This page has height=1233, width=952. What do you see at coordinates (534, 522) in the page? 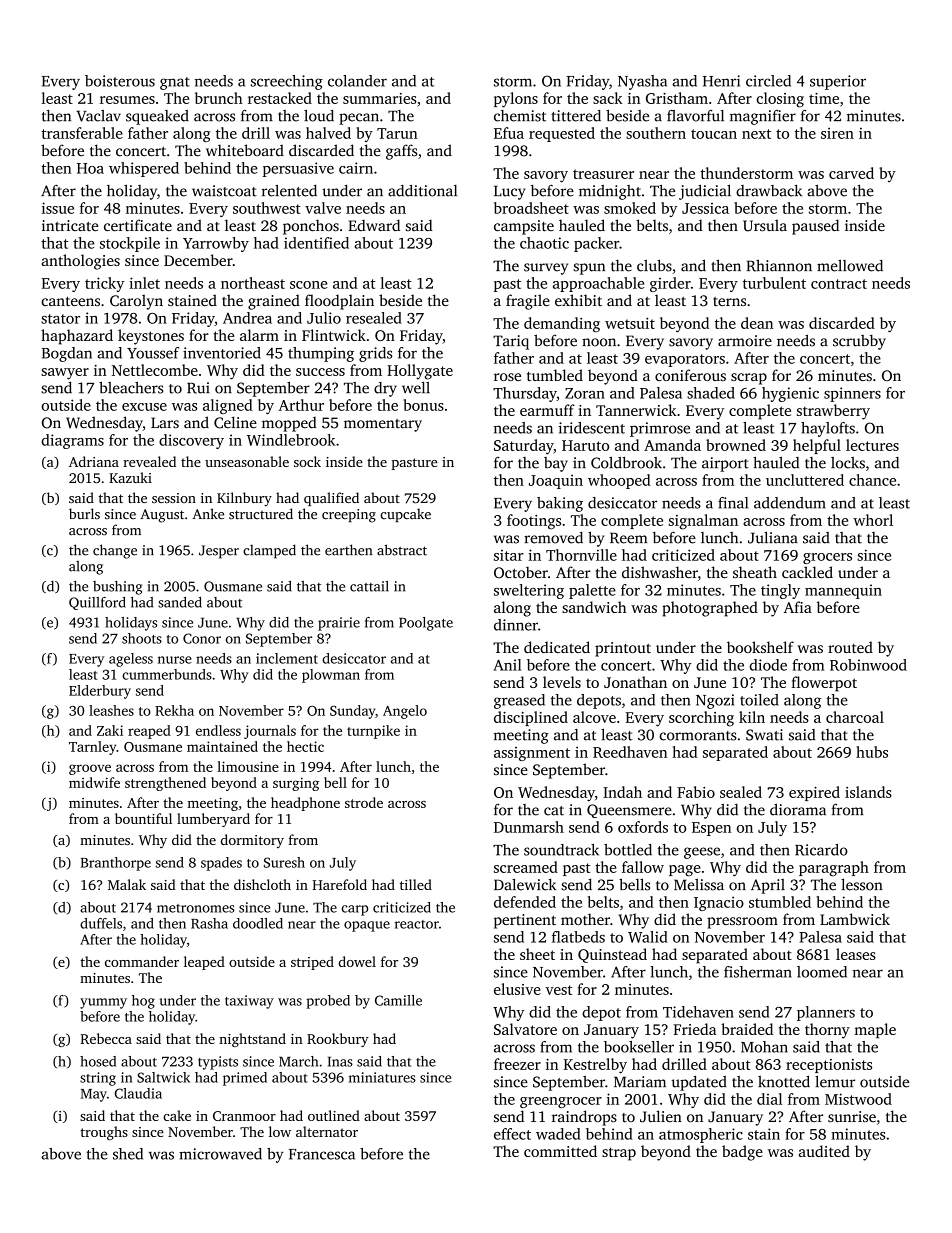
I see `footings` at bounding box center [534, 522].
